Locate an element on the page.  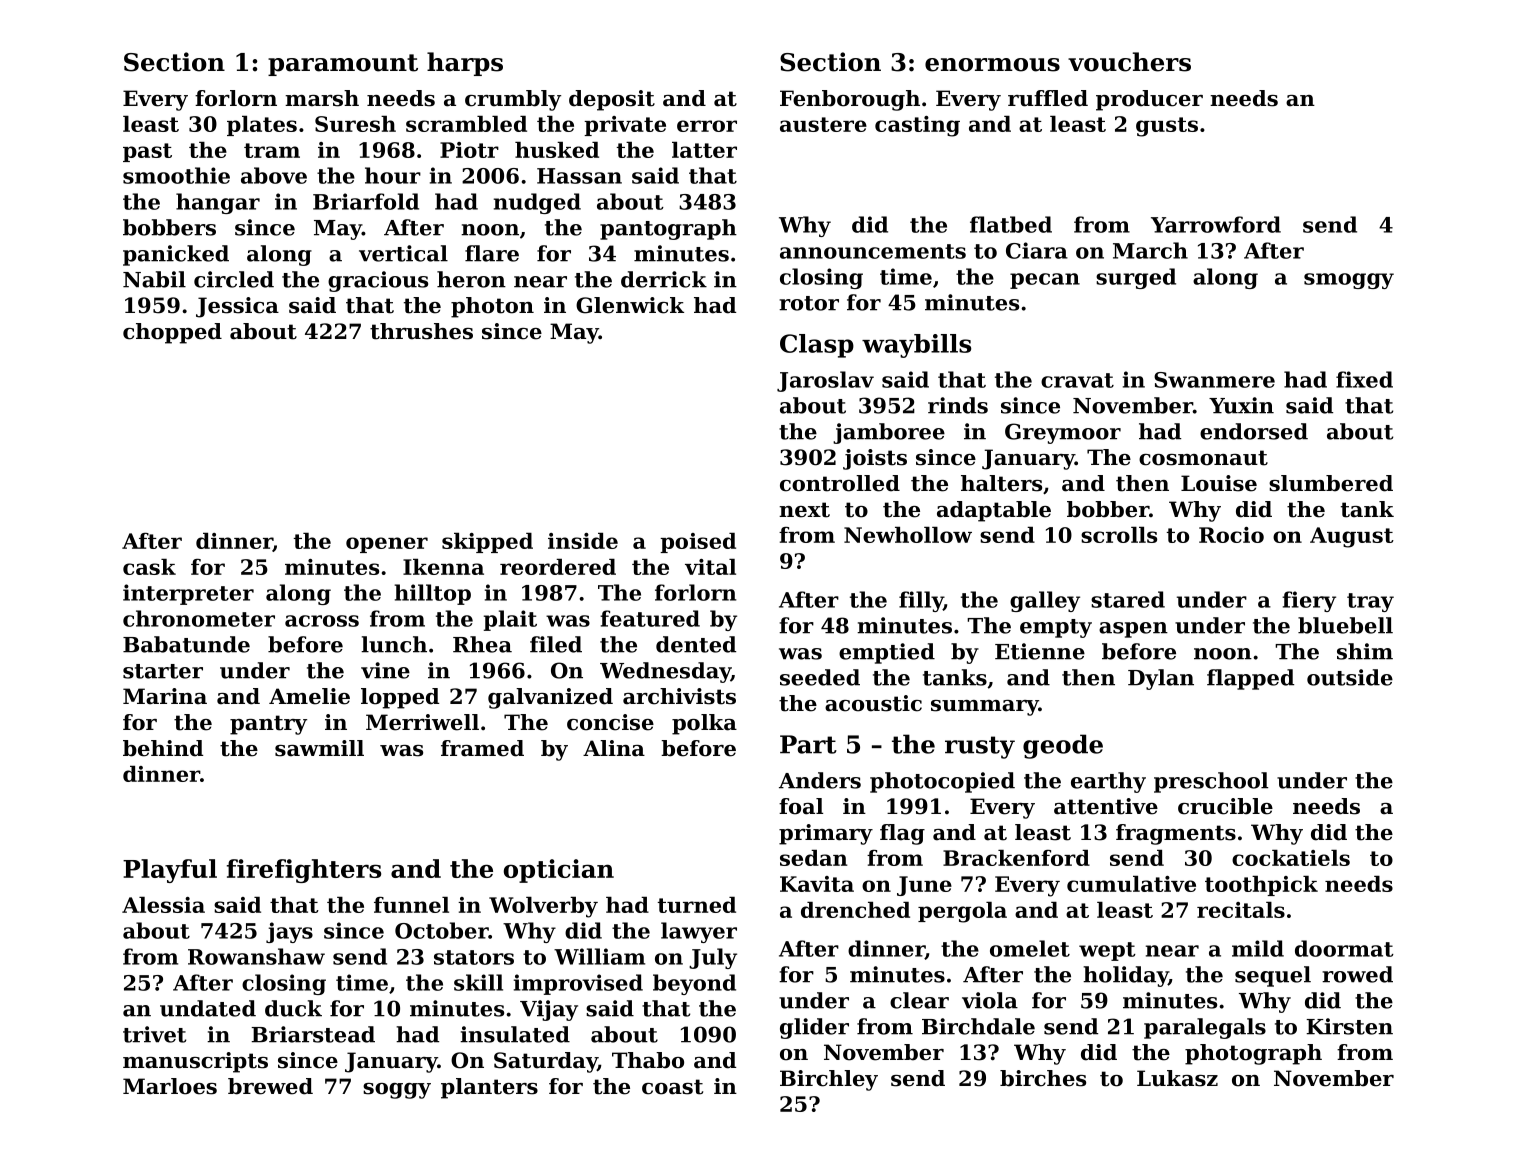
flapped is located at coordinates (1250, 679).
